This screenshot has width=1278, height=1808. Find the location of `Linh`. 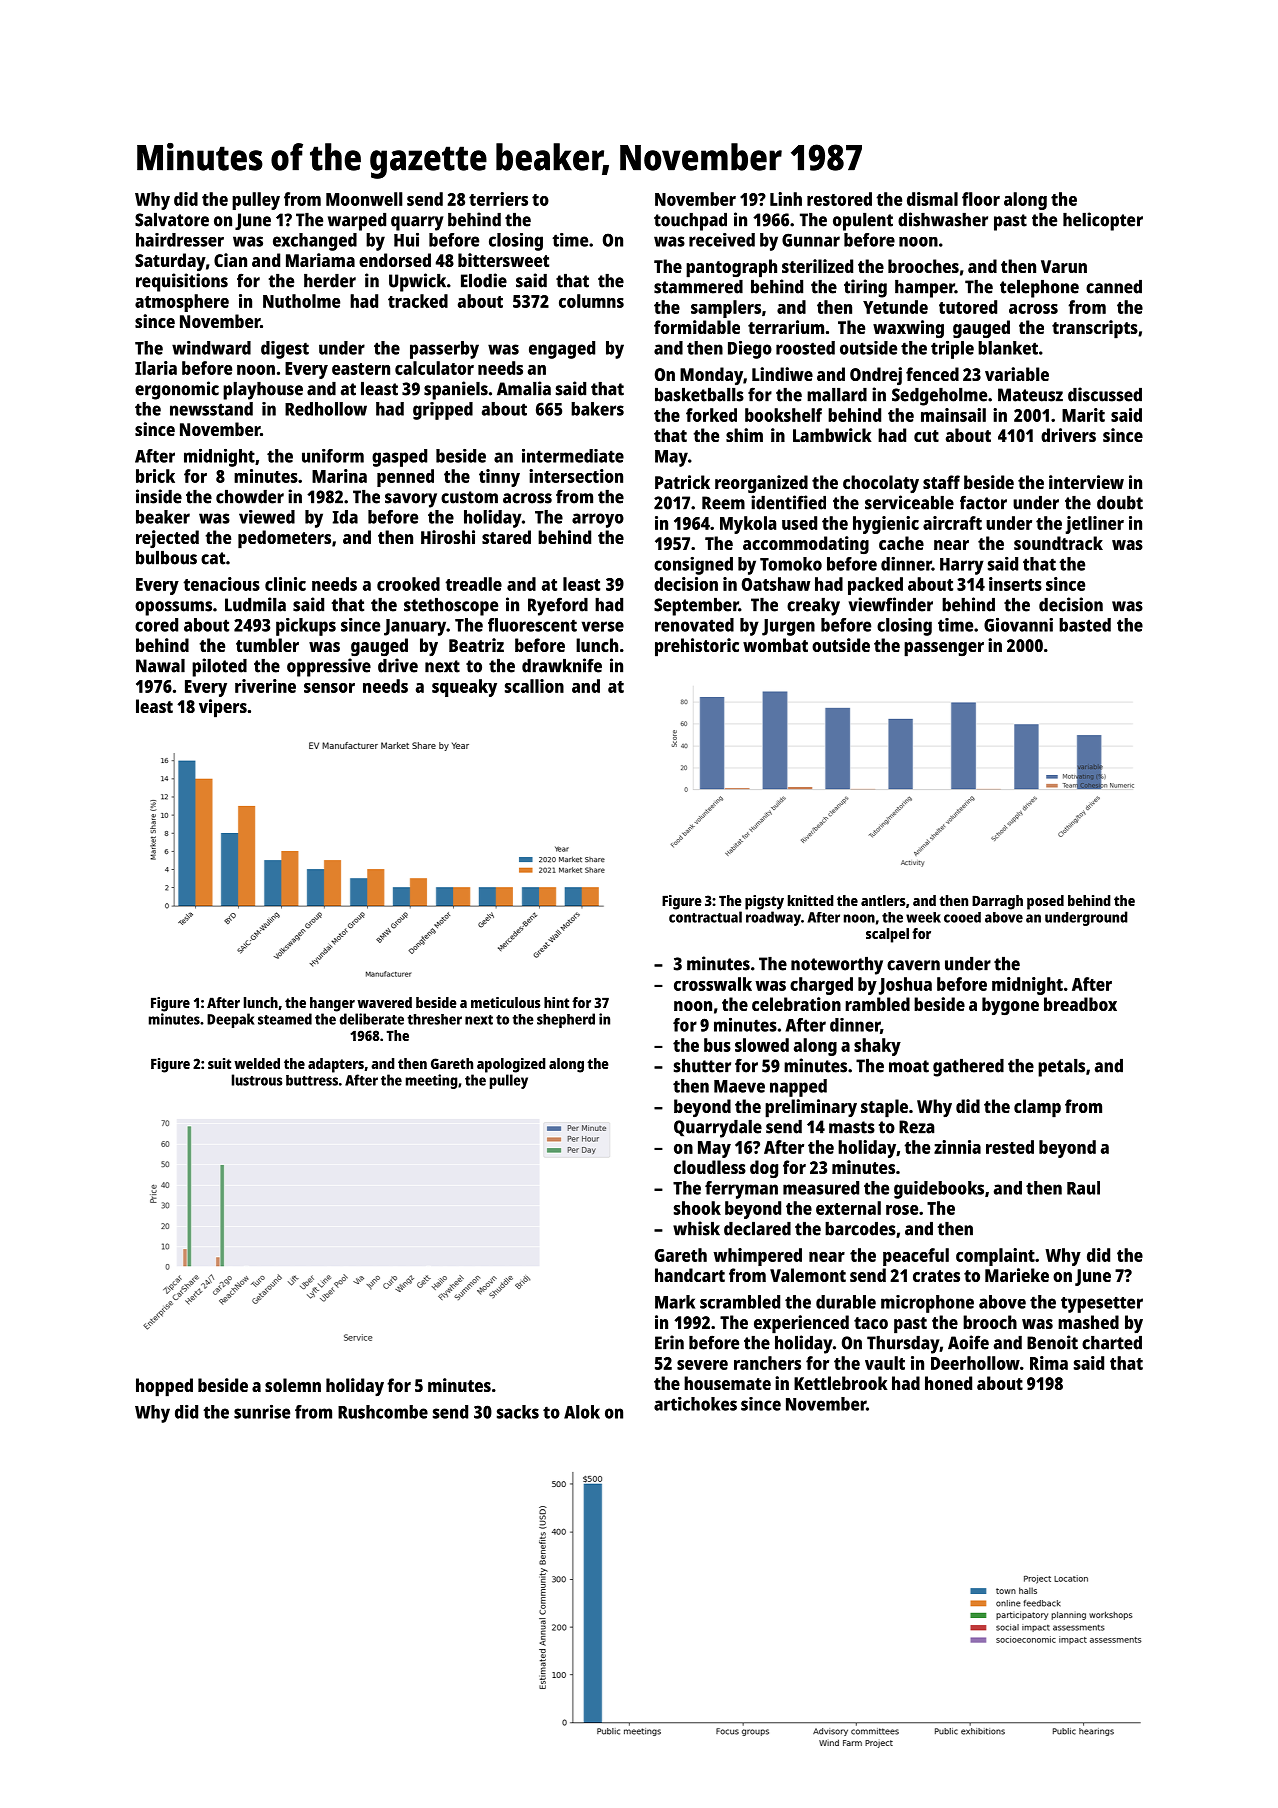

Linh is located at coordinates (786, 199).
